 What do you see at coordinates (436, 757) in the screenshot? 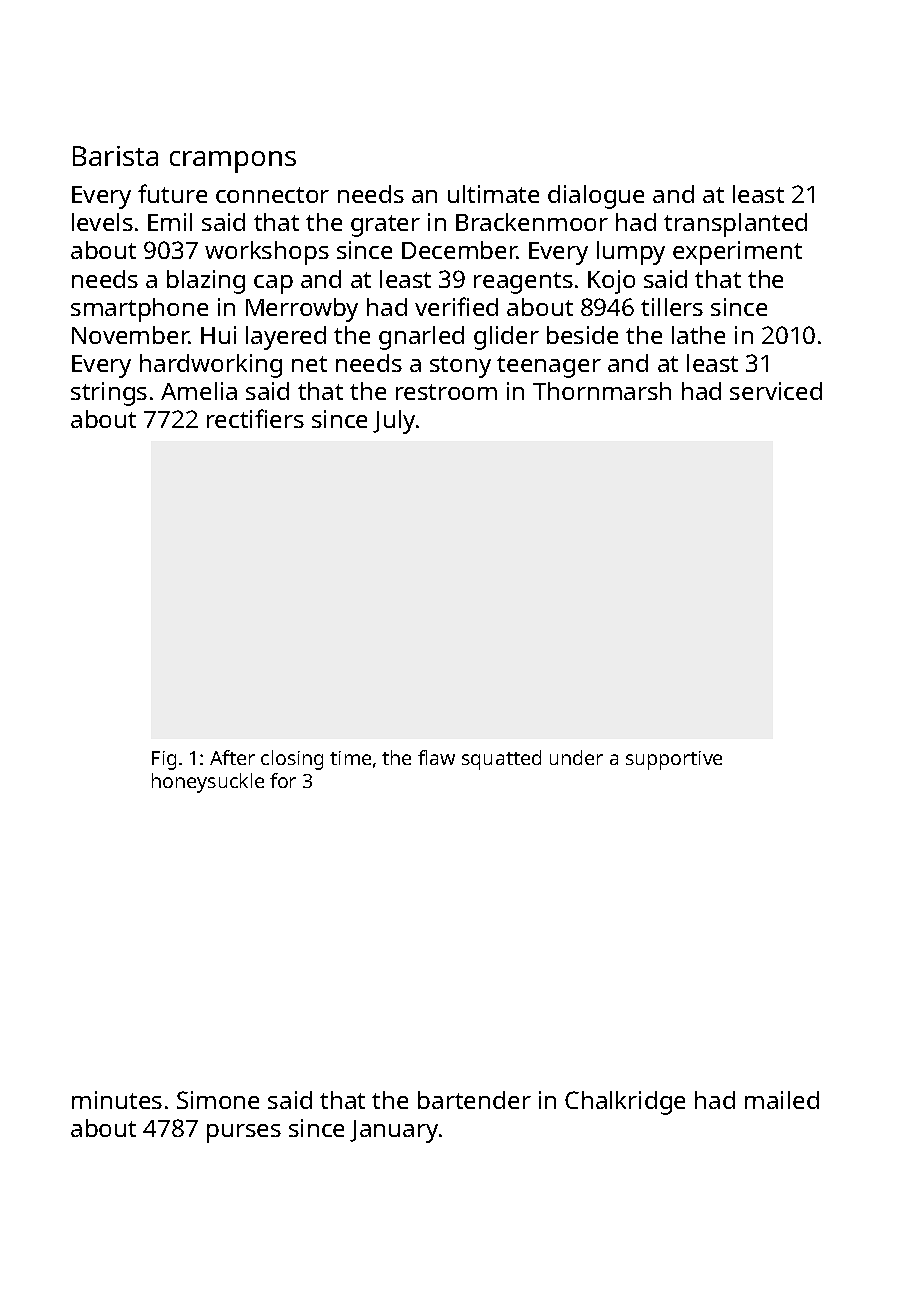
I see `flaw` at bounding box center [436, 757].
